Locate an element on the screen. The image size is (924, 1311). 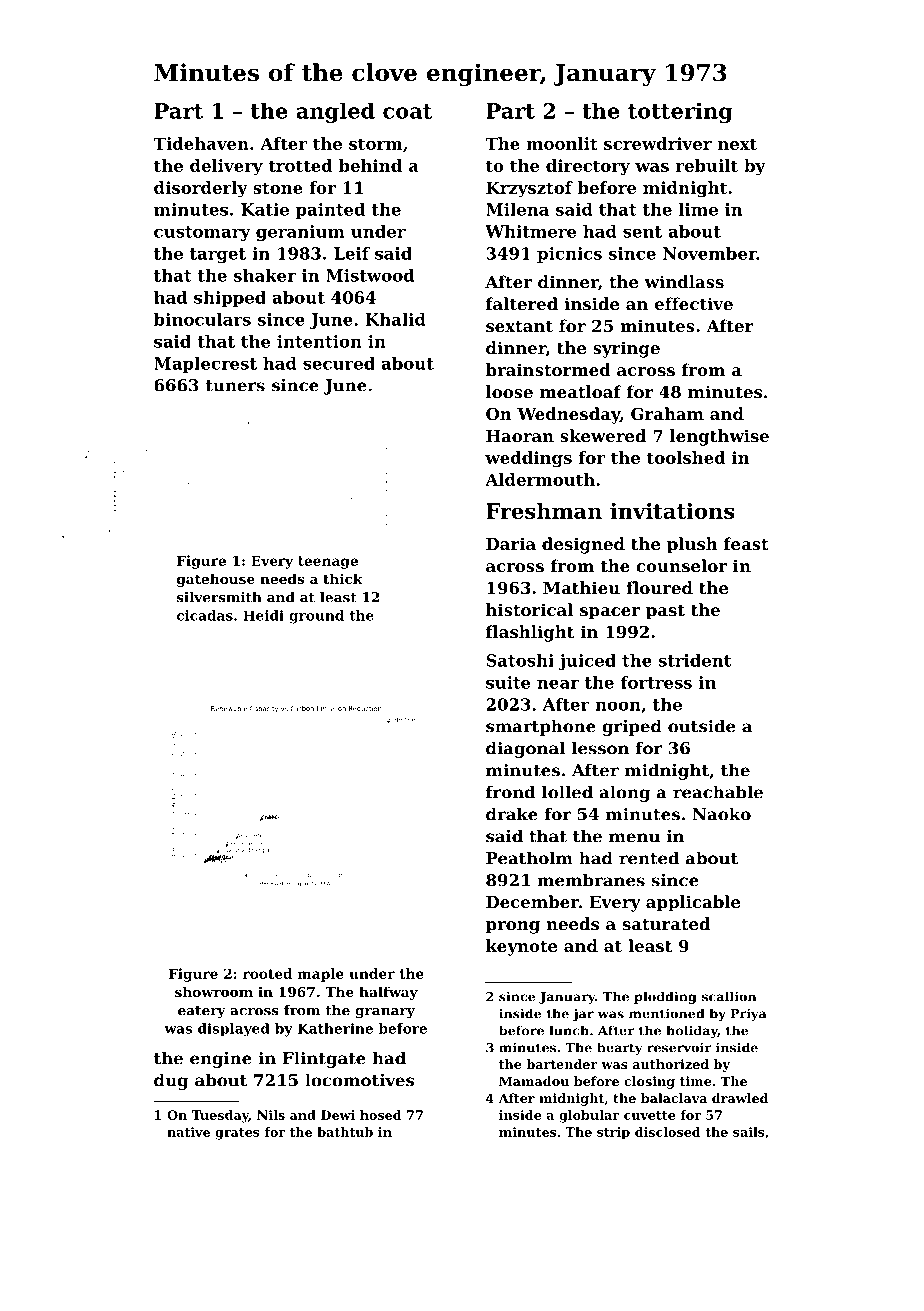
shipped is located at coordinates (230, 299).
